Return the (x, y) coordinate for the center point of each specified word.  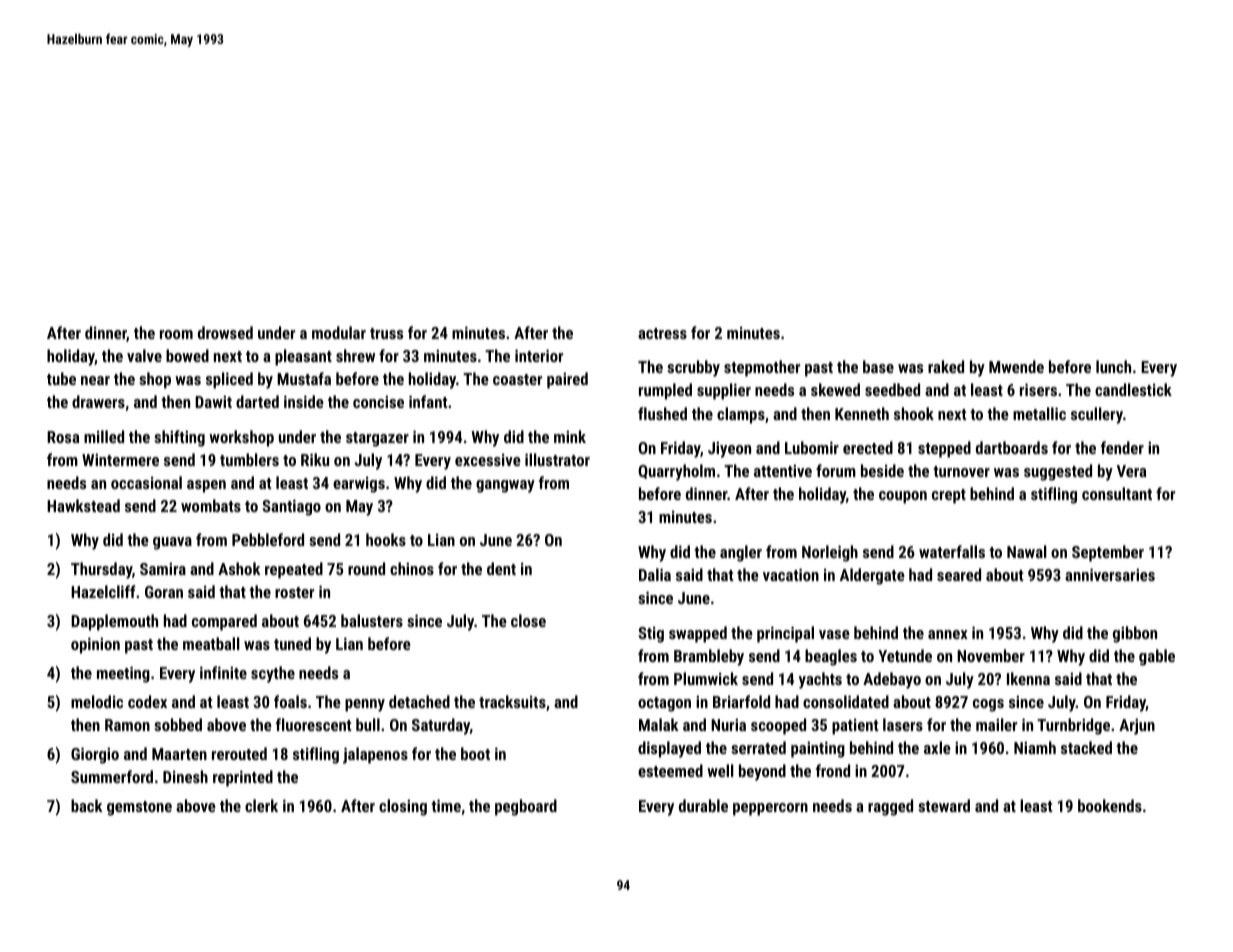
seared (959, 574)
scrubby (693, 368)
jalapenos (375, 755)
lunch (1113, 366)
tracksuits (512, 701)
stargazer (377, 439)
